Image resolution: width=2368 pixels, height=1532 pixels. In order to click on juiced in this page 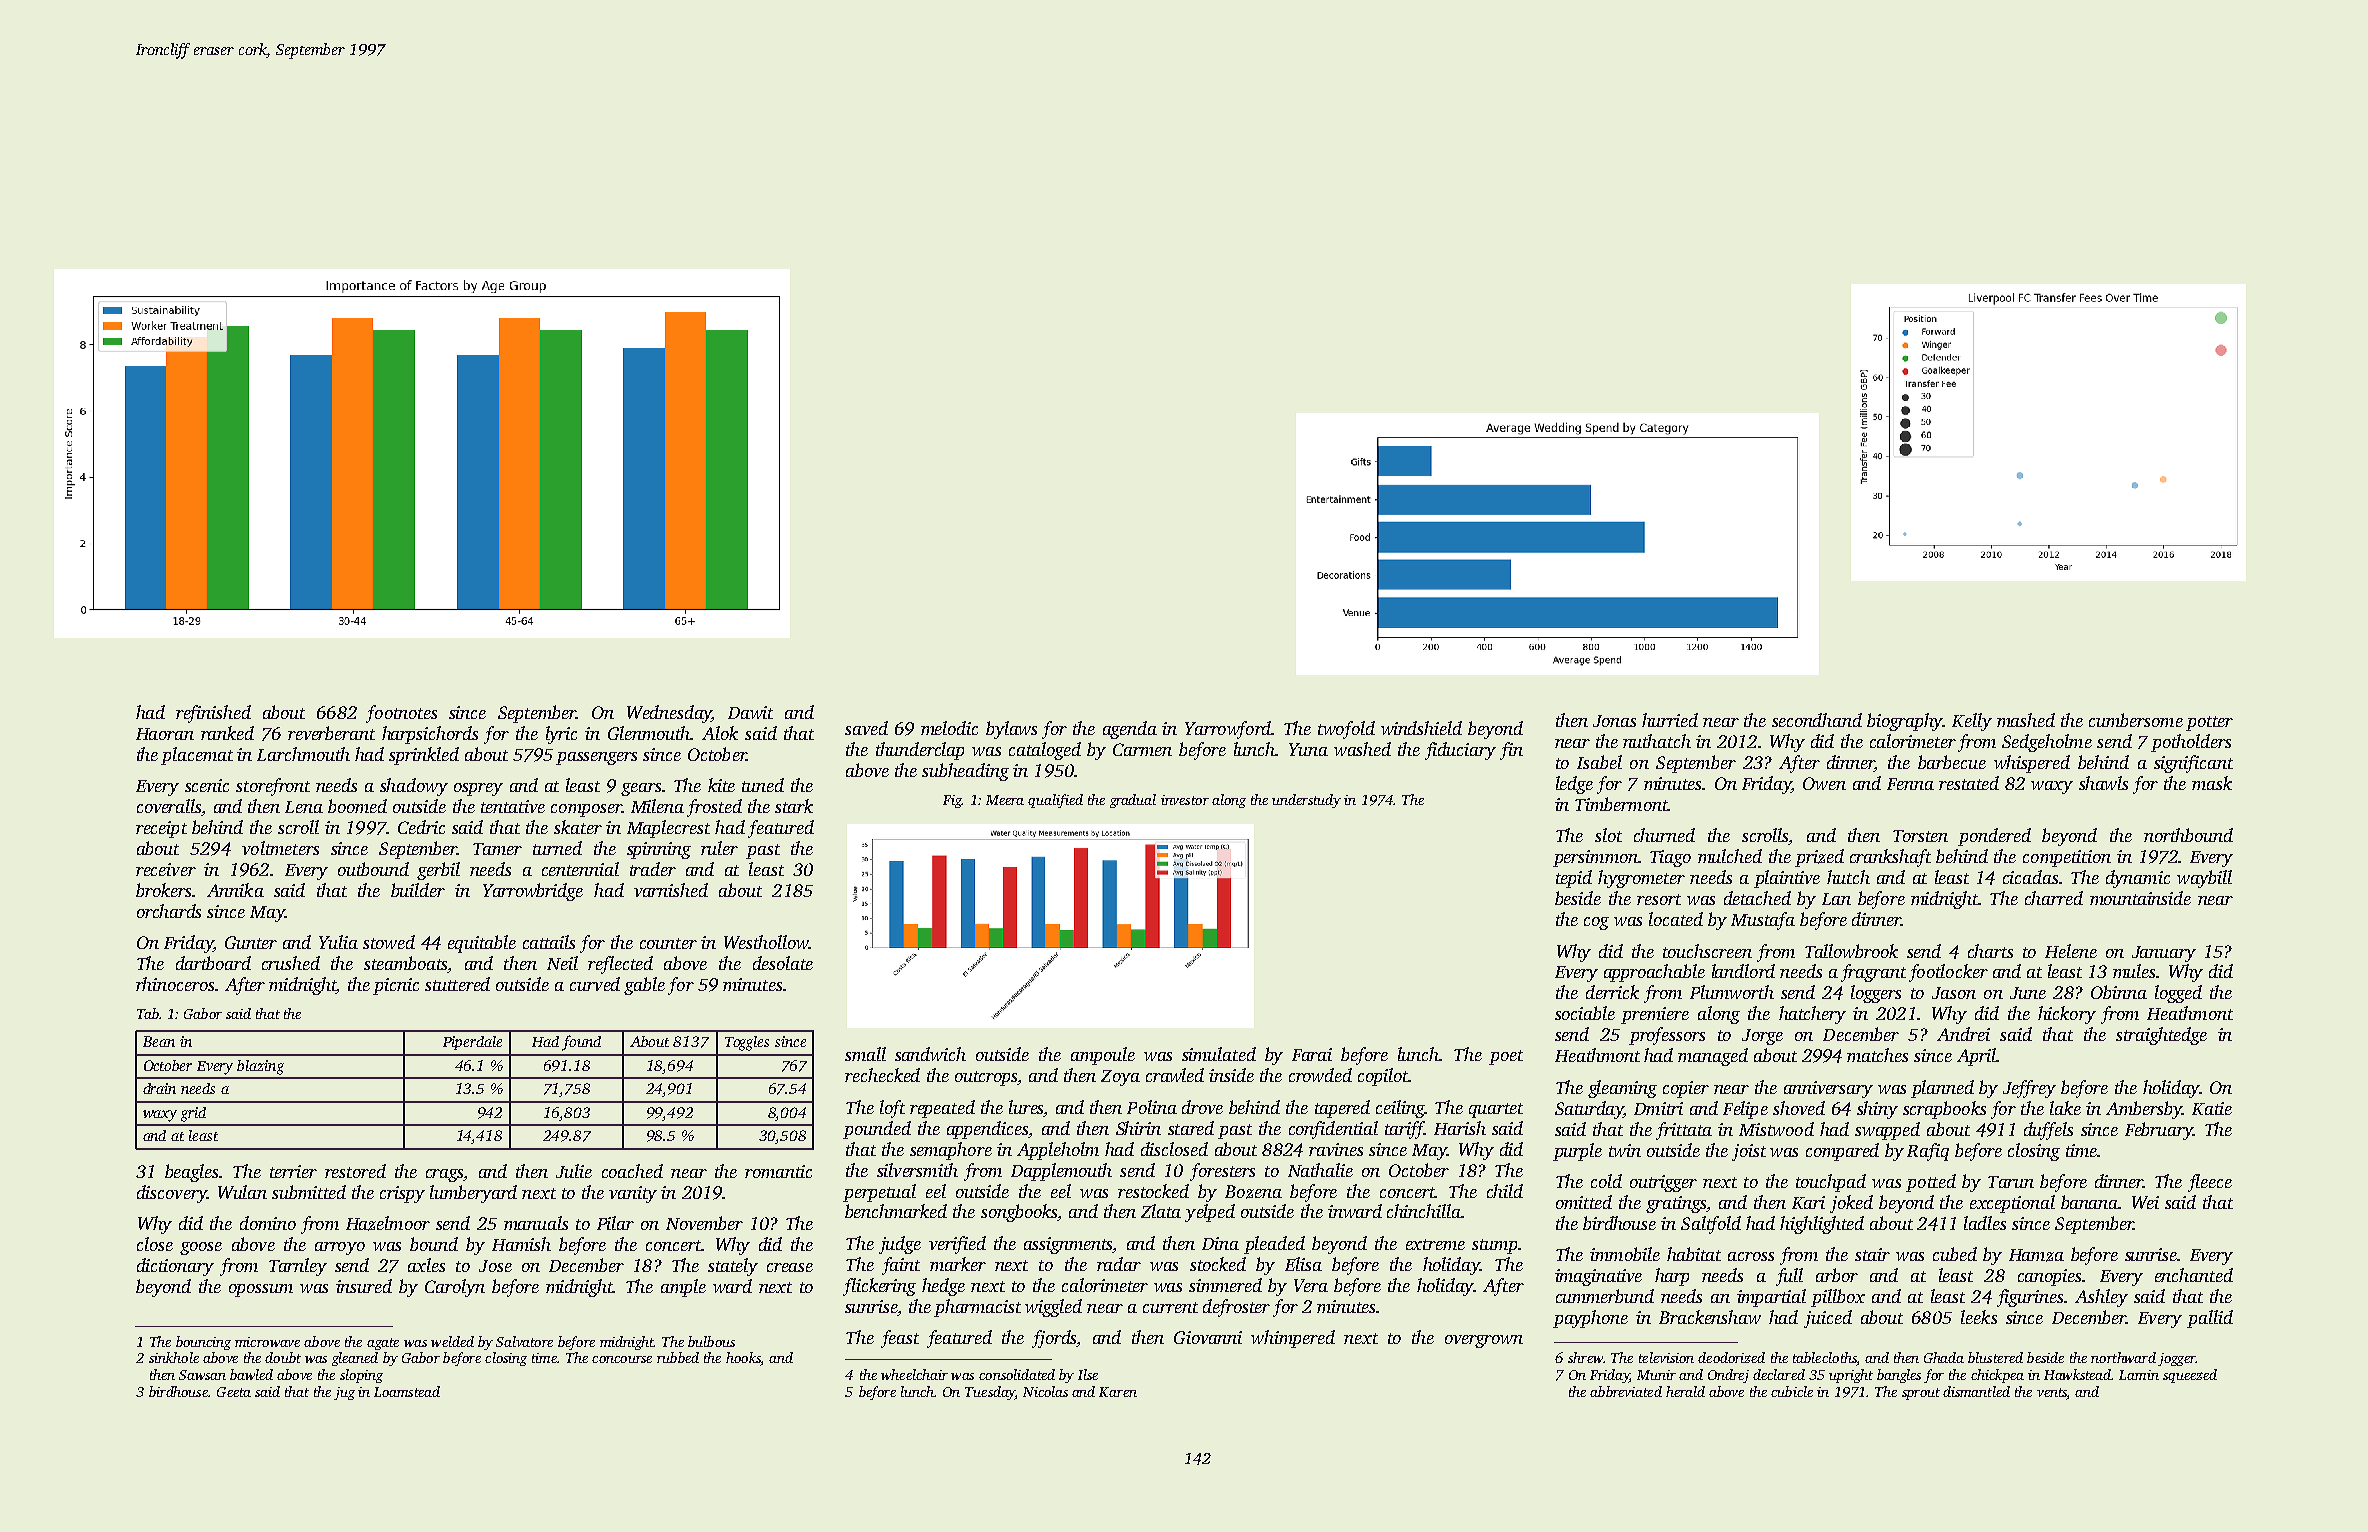, I will do `click(1828, 1319)`.
